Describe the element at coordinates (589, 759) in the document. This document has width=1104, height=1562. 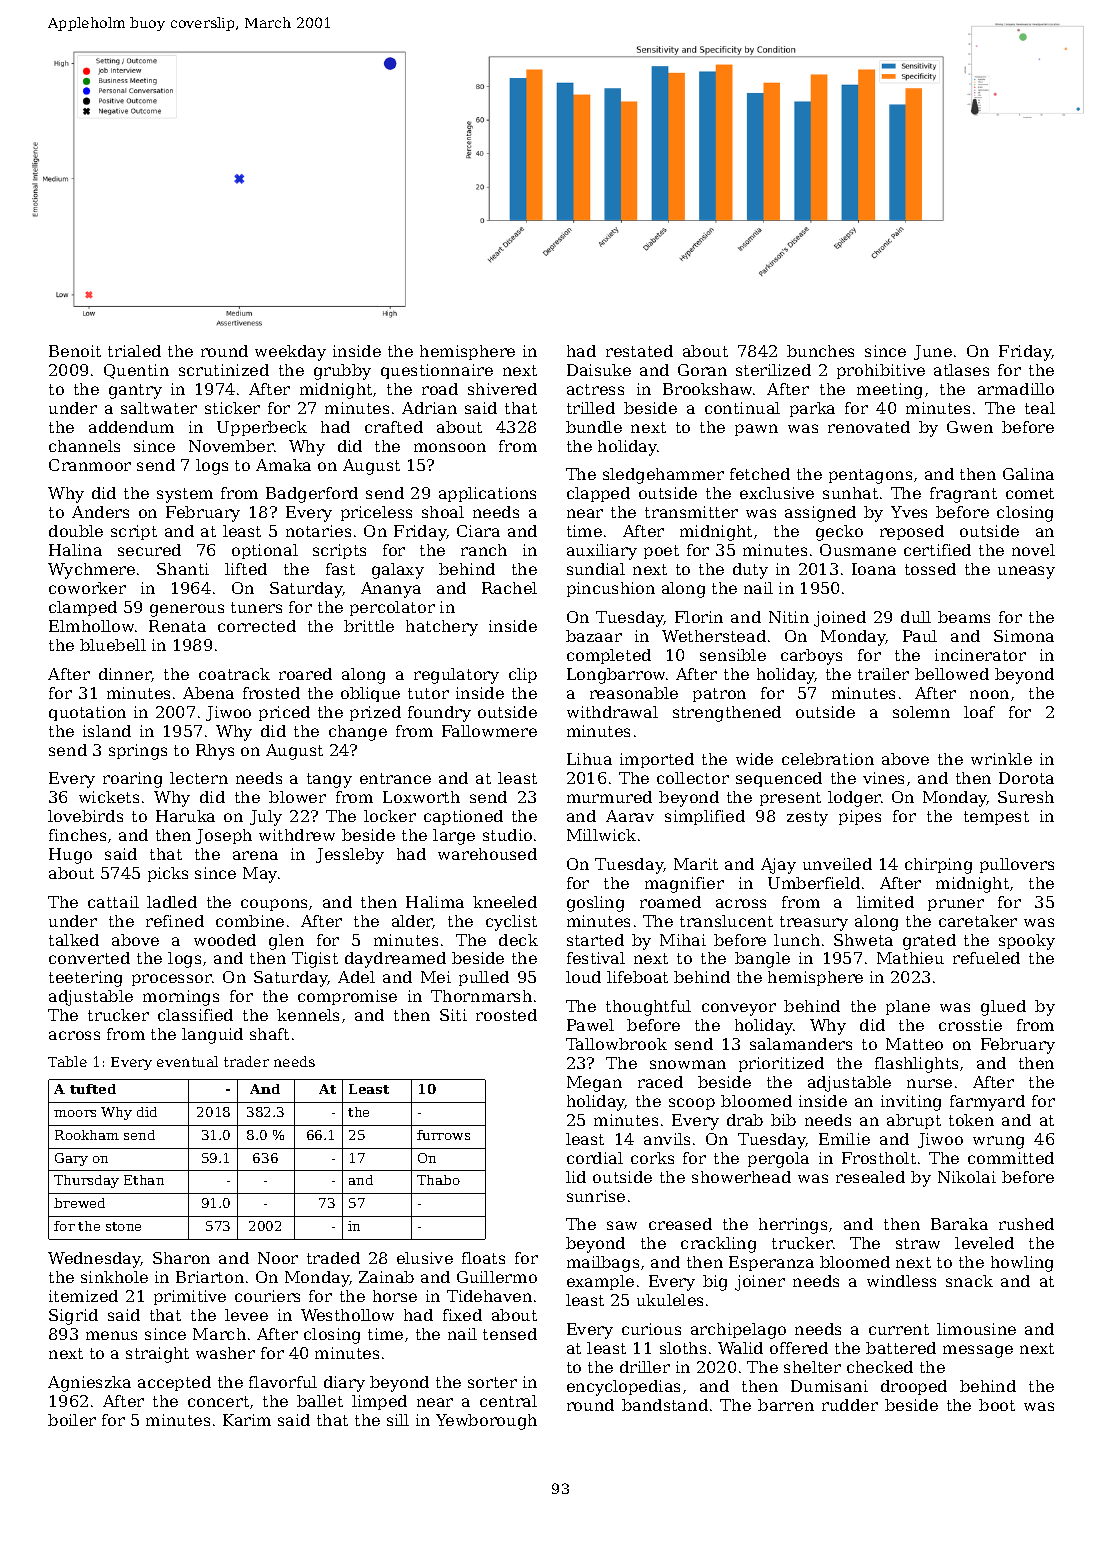
I see `Lihua` at that location.
